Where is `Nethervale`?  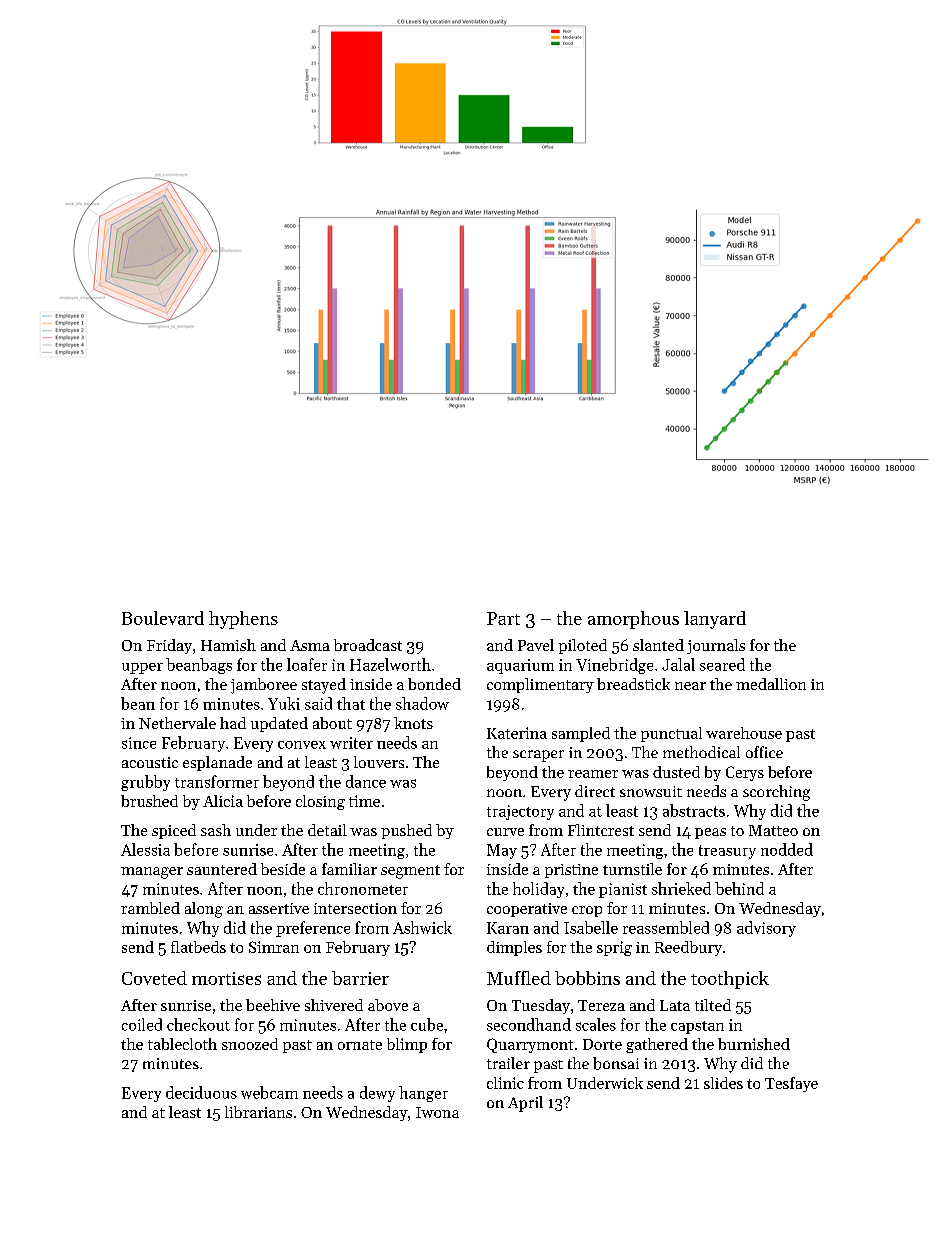
Nethervale is located at coordinates (177, 723).
